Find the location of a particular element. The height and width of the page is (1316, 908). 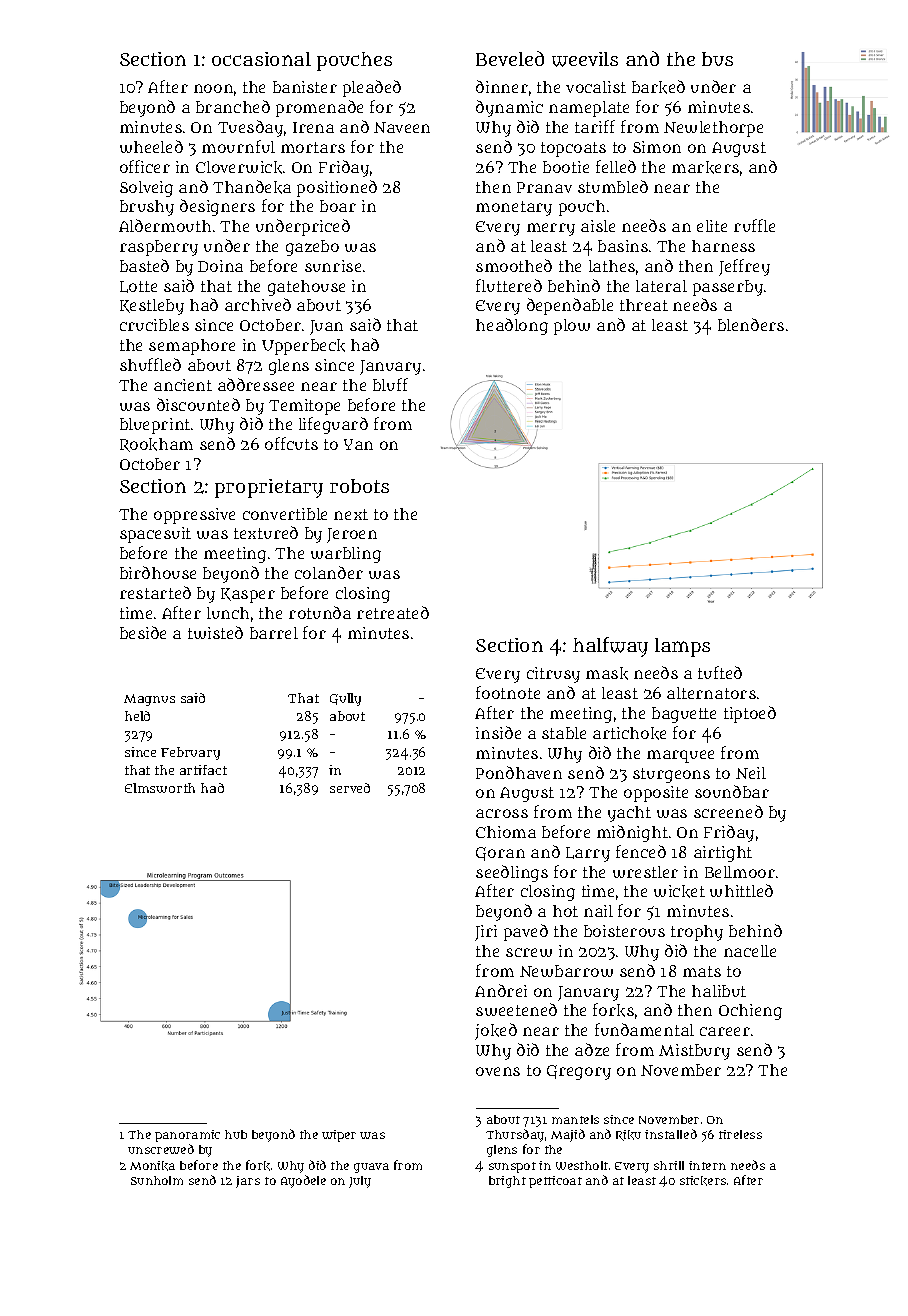

Doina is located at coordinates (220, 266).
